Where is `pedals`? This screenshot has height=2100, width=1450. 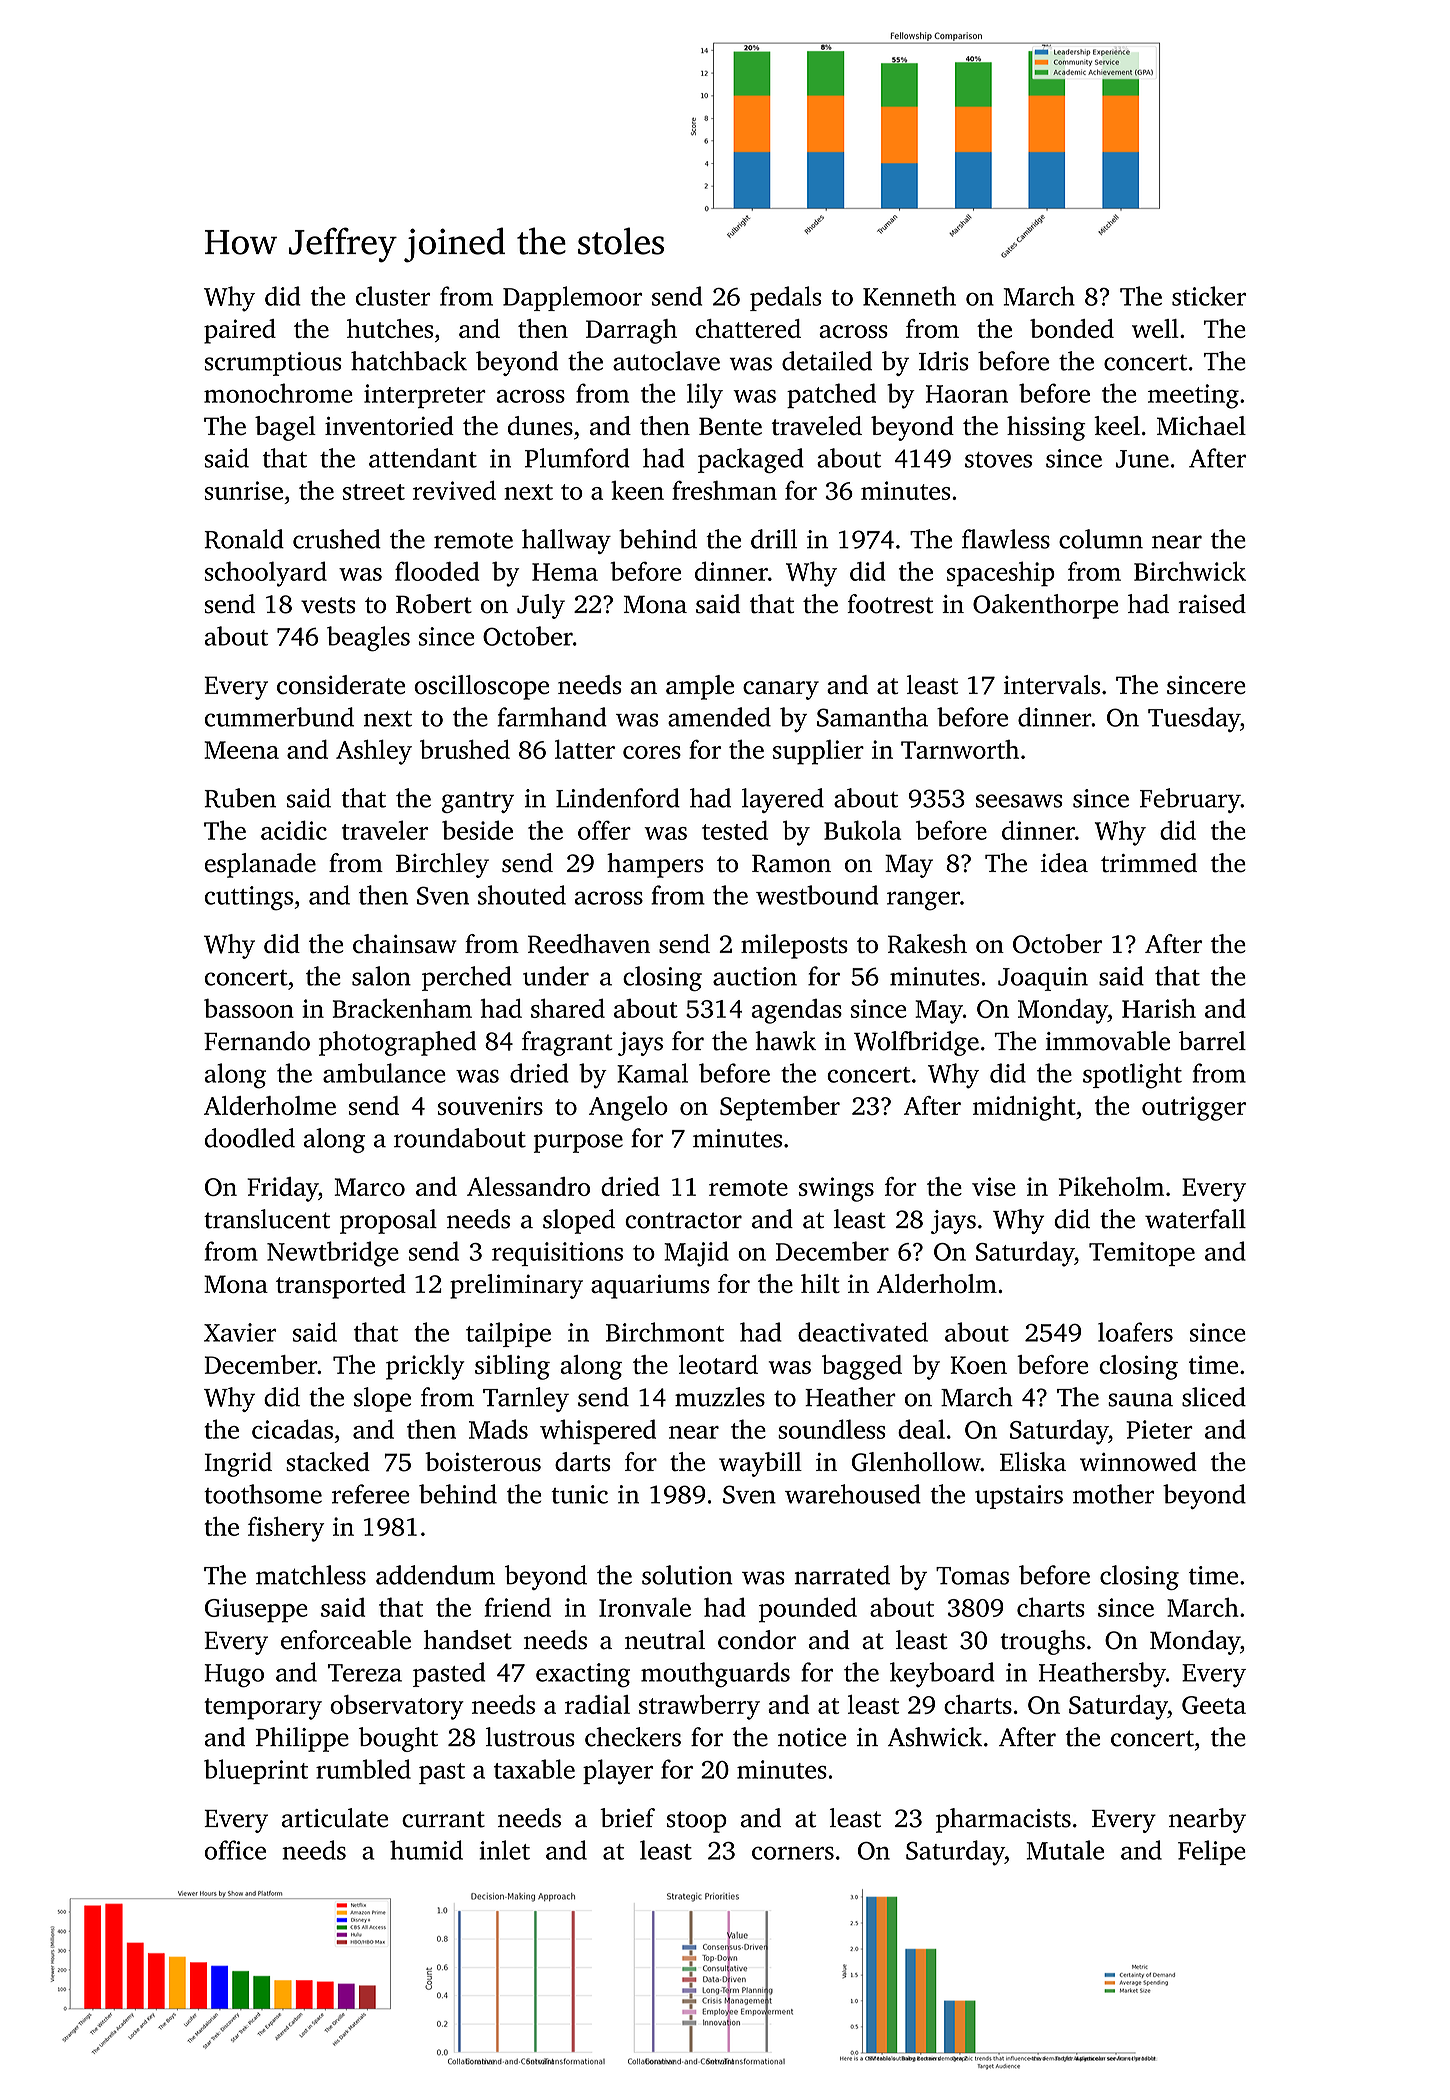 pedals is located at coordinates (785, 298).
